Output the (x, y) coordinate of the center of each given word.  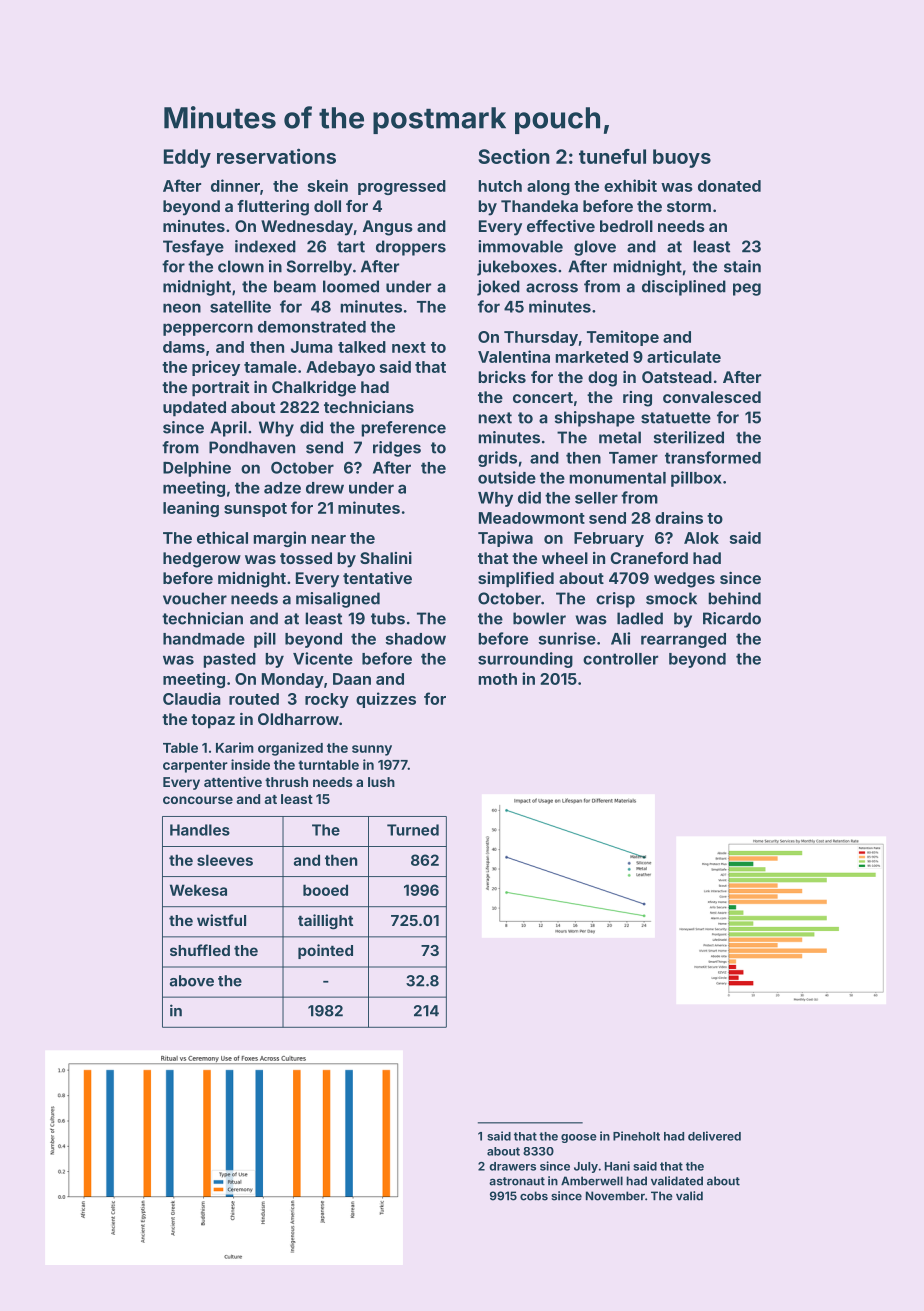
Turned (413, 830)
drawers (512, 1166)
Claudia (192, 698)
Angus (388, 228)
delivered (714, 1136)
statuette (676, 418)
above (192, 981)
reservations (276, 156)
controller (620, 659)
